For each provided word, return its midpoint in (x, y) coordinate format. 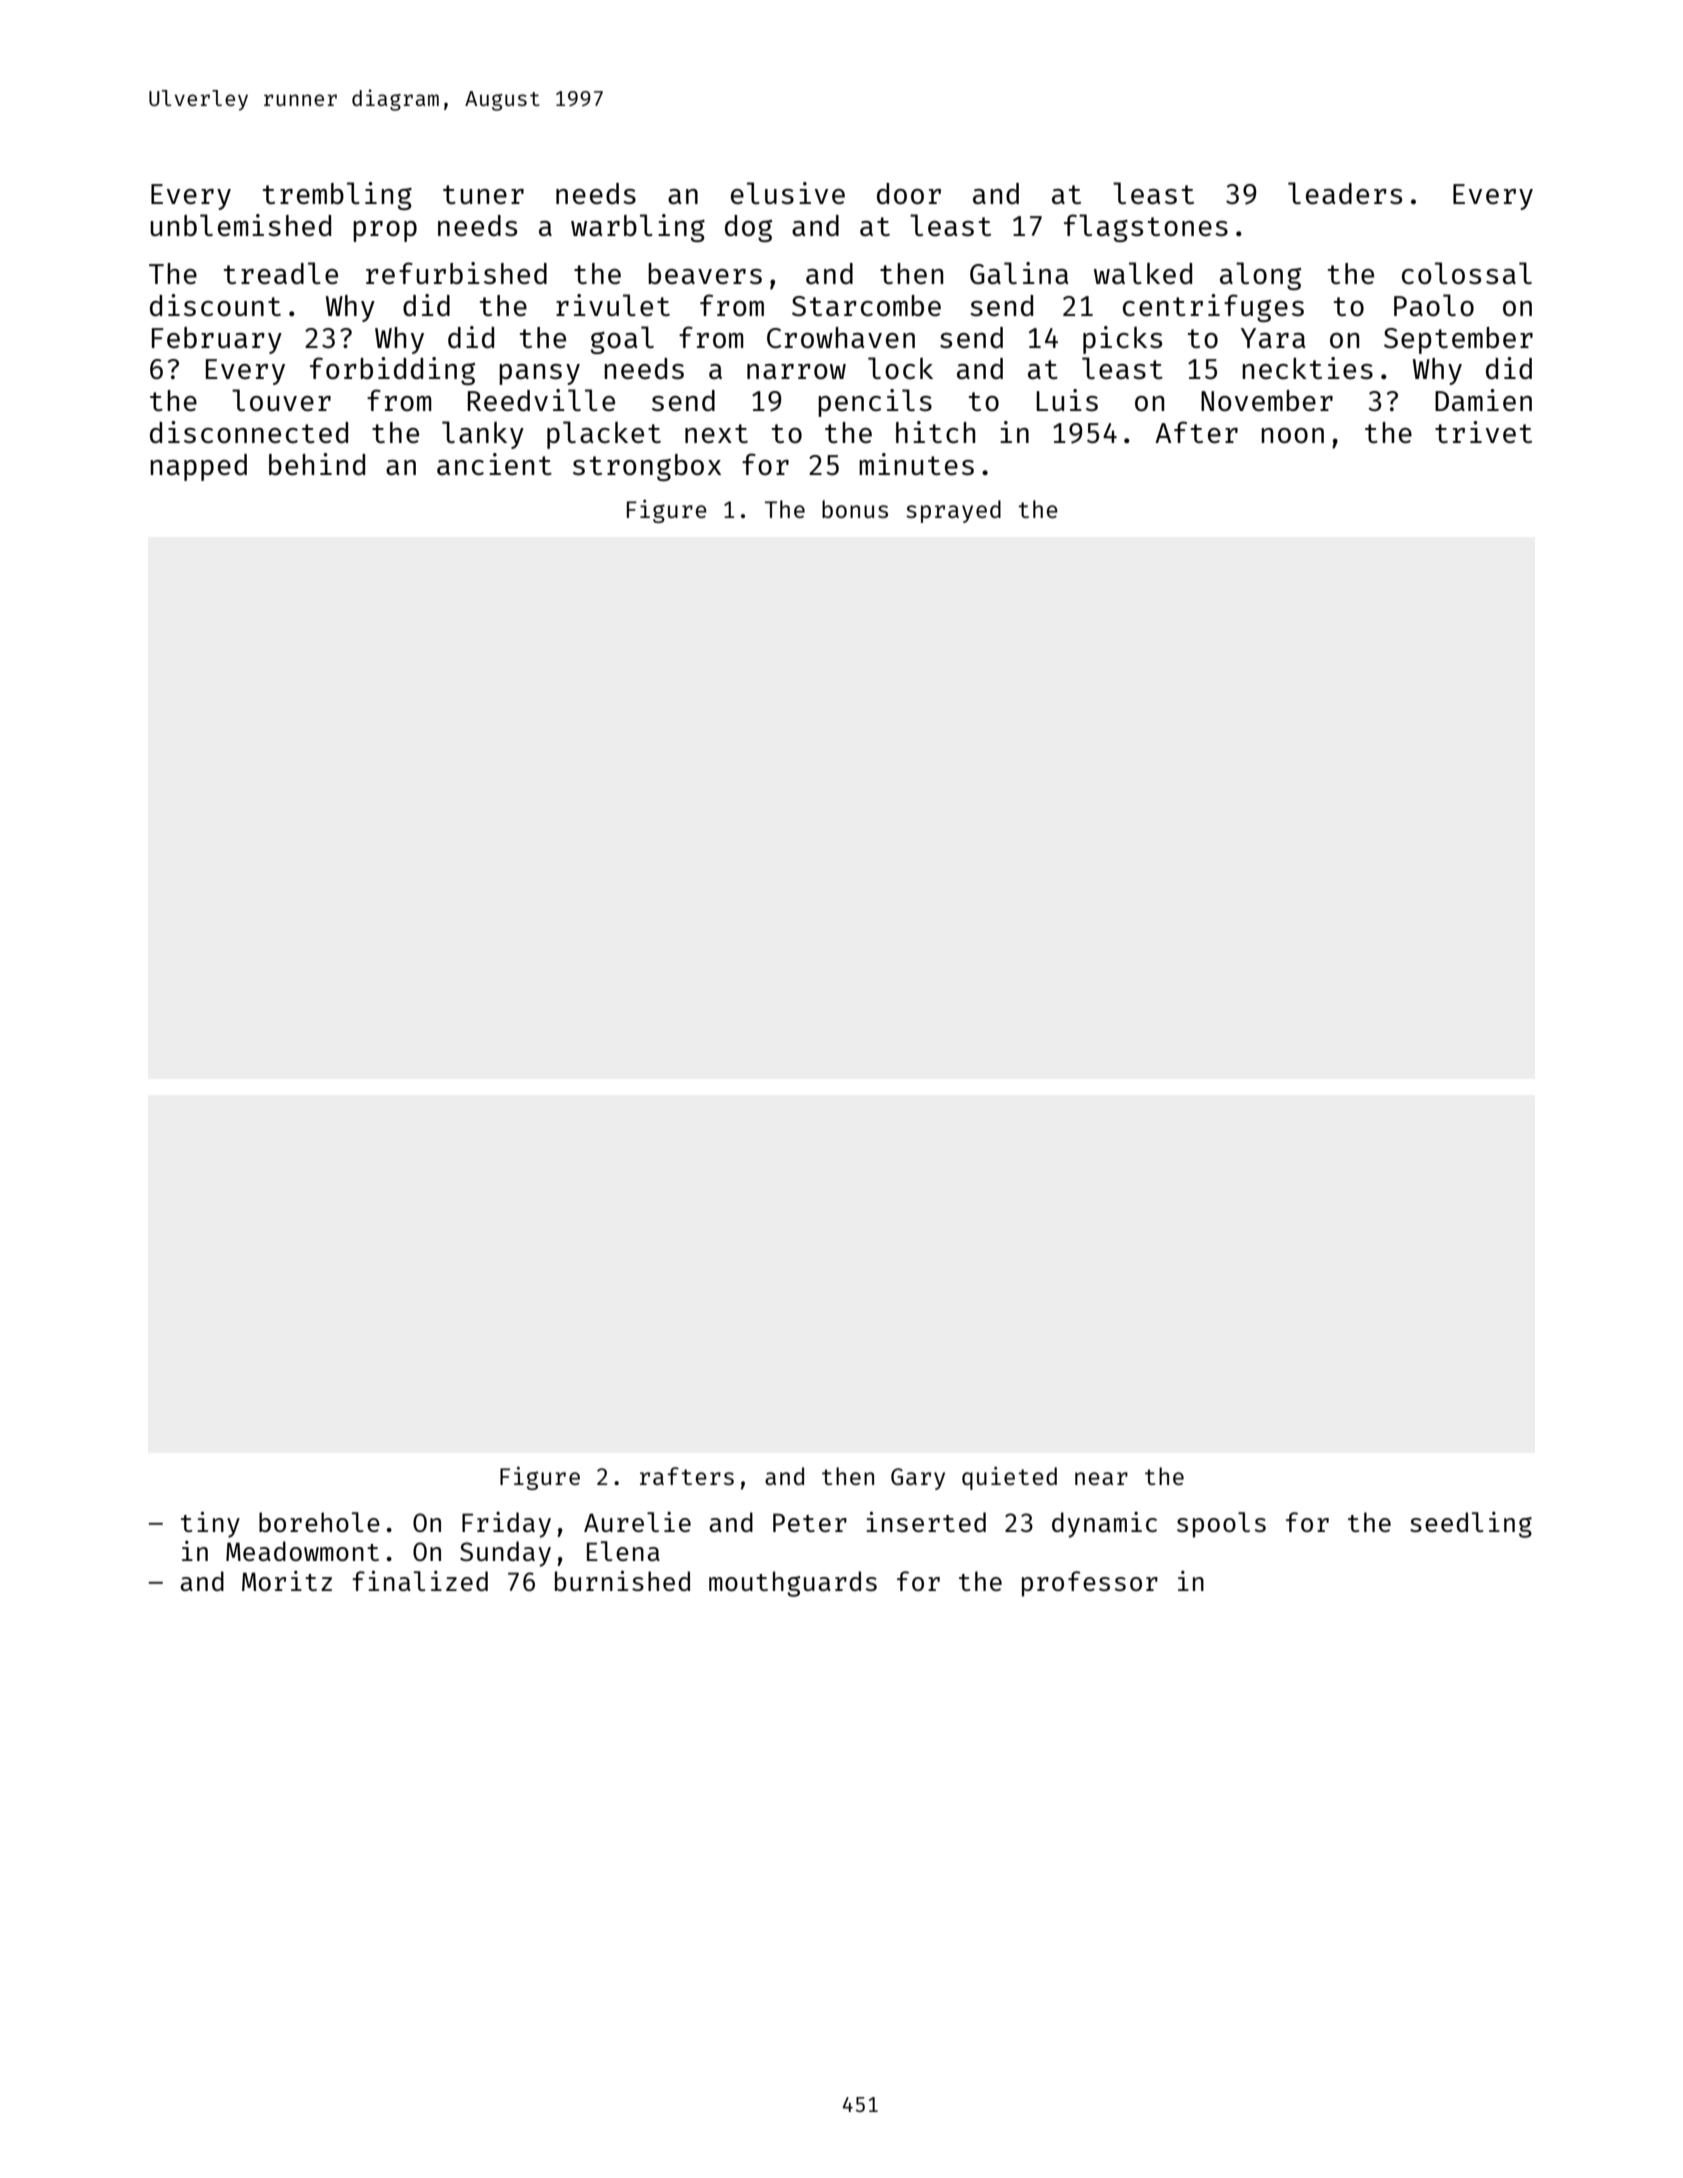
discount (215, 305)
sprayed (953, 511)
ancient (494, 464)
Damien (1483, 400)
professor (1090, 1584)
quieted (1009, 1478)
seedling (1471, 1525)
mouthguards (793, 1584)
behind (317, 464)
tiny (210, 1525)
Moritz (287, 1581)
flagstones (1146, 228)
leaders (1345, 193)
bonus (855, 509)
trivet (1483, 432)
